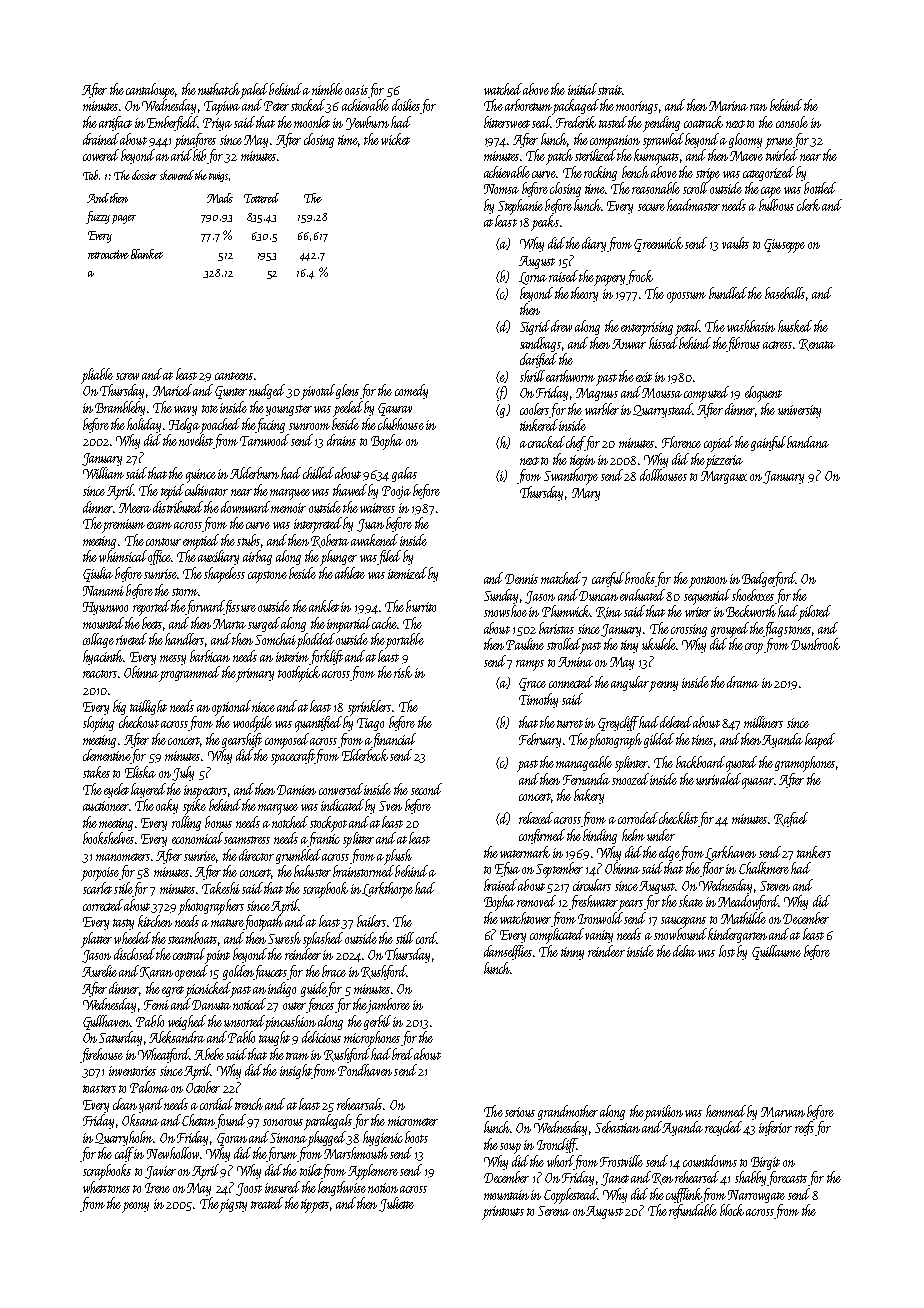  What do you see at coordinates (663, 475) in the document?
I see `dollhouses` at bounding box center [663, 475].
